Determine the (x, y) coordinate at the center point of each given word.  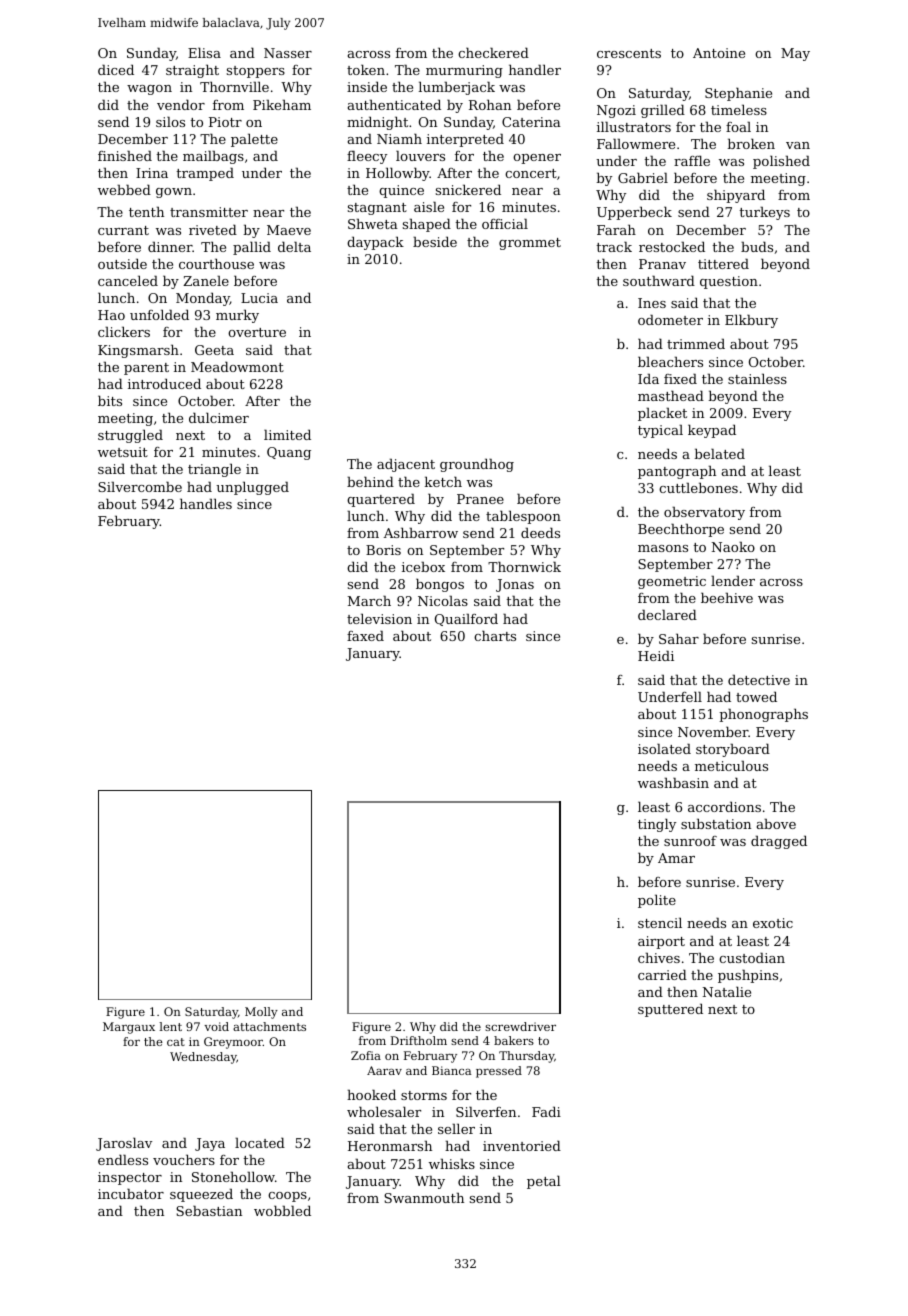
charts (495, 635)
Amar (676, 858)
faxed (365, 635)
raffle (692, 160)
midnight (377, 123)
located (260, 1142)
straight (192, 71)
